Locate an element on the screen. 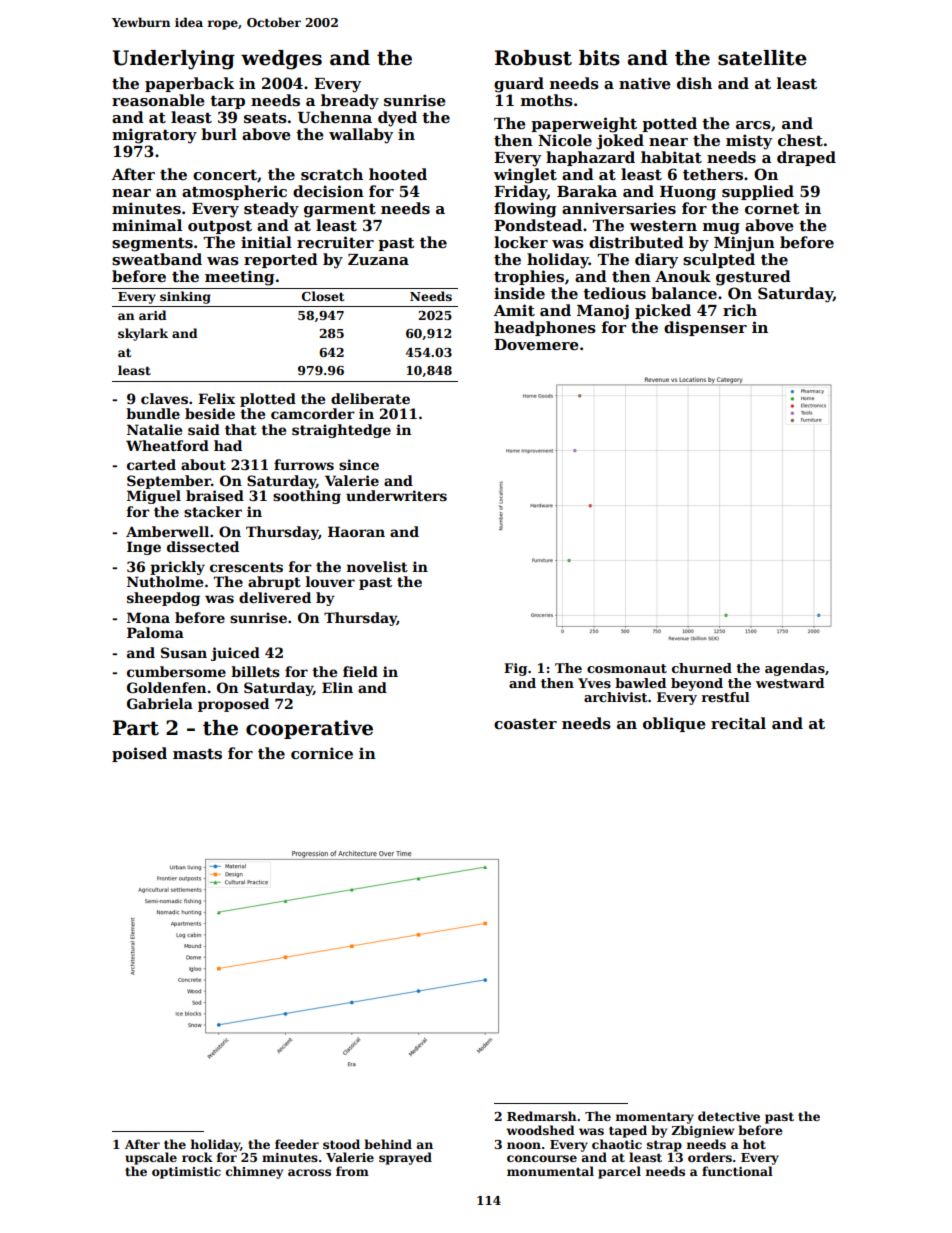 The height and width of the screenshot is (1233, 952). agendas is located at coordinates (795, 669).
